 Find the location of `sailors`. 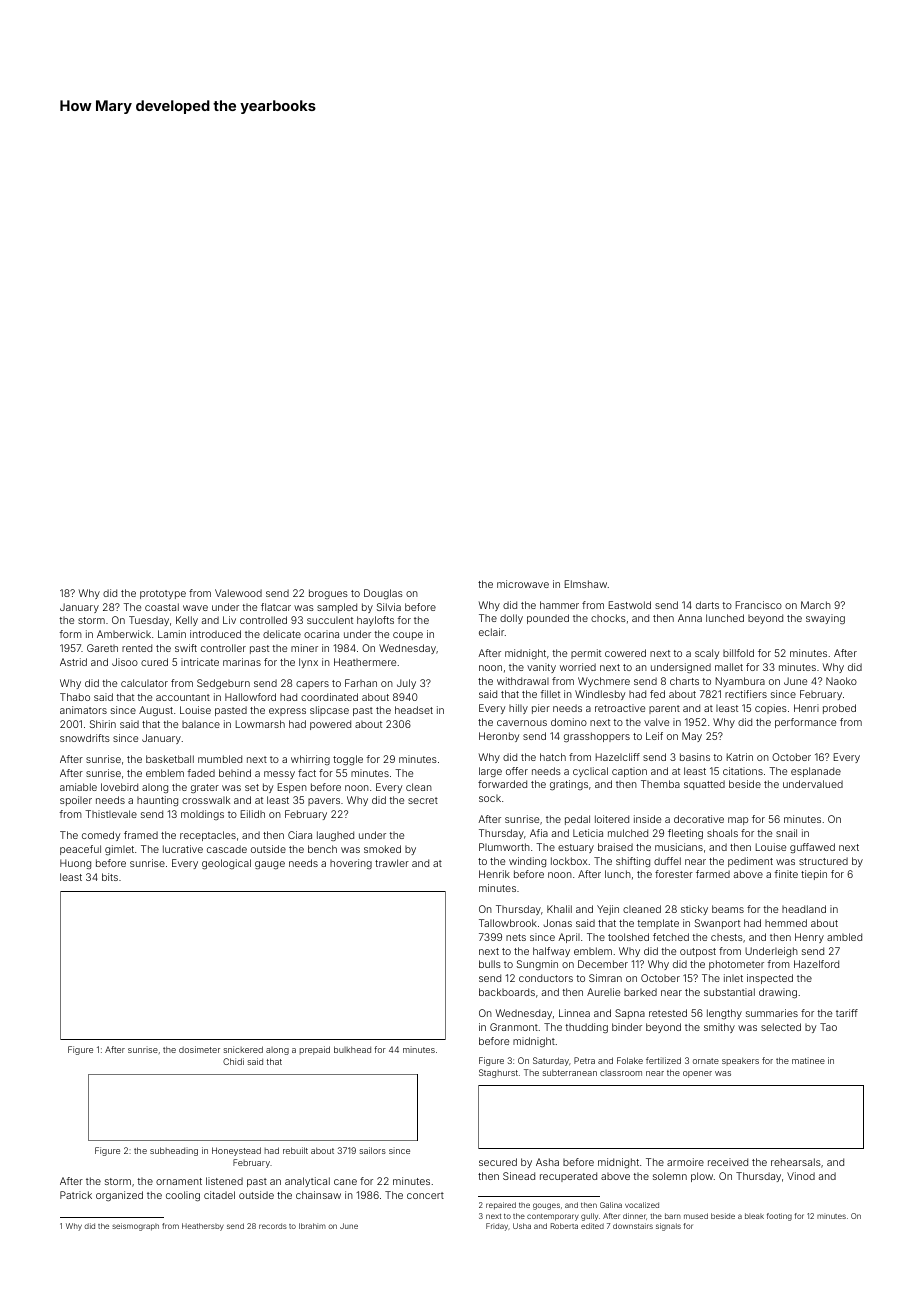

sailors is located at coordinates (372, 1150).
